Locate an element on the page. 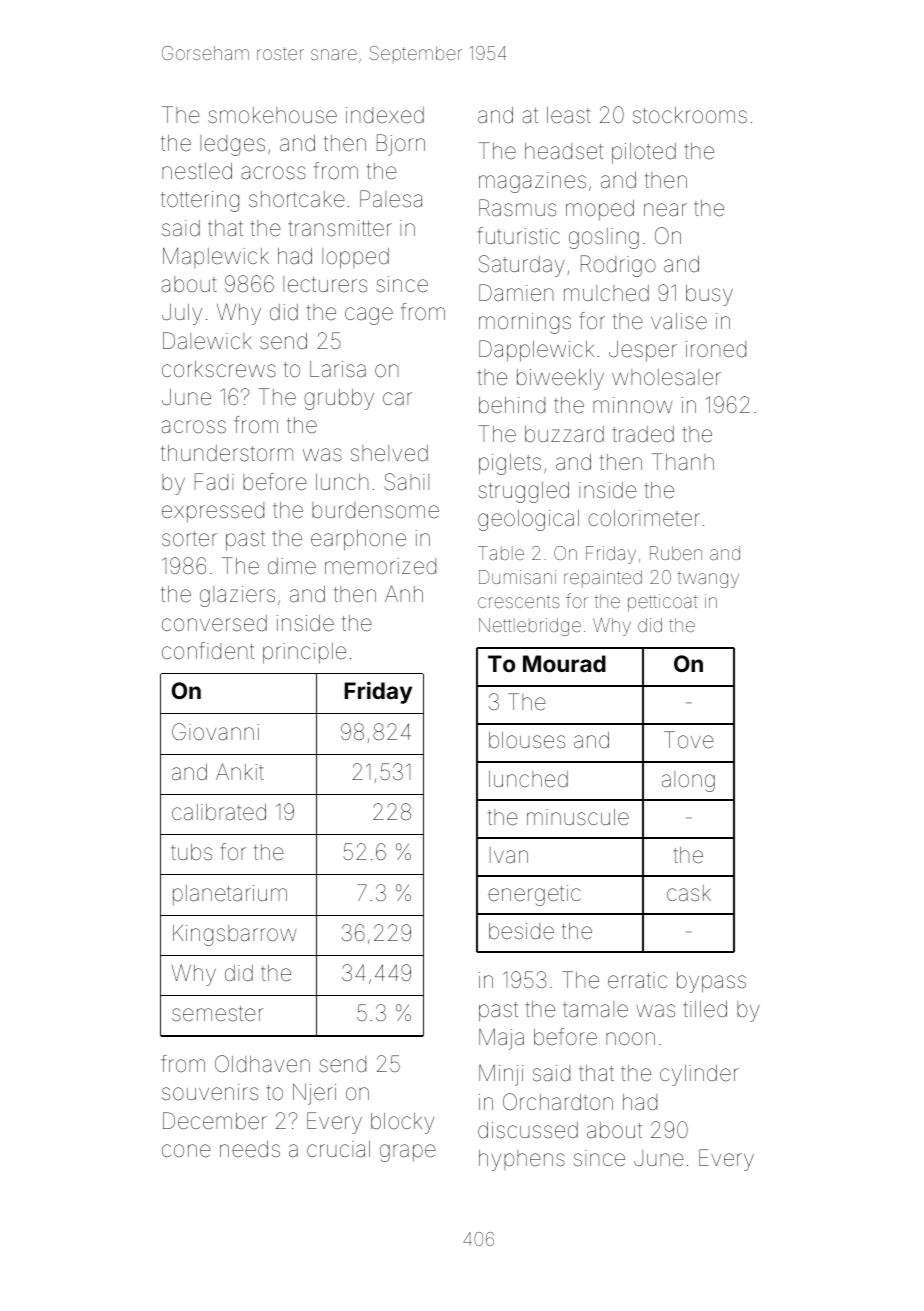  July is located at coordinates (182, 314).
